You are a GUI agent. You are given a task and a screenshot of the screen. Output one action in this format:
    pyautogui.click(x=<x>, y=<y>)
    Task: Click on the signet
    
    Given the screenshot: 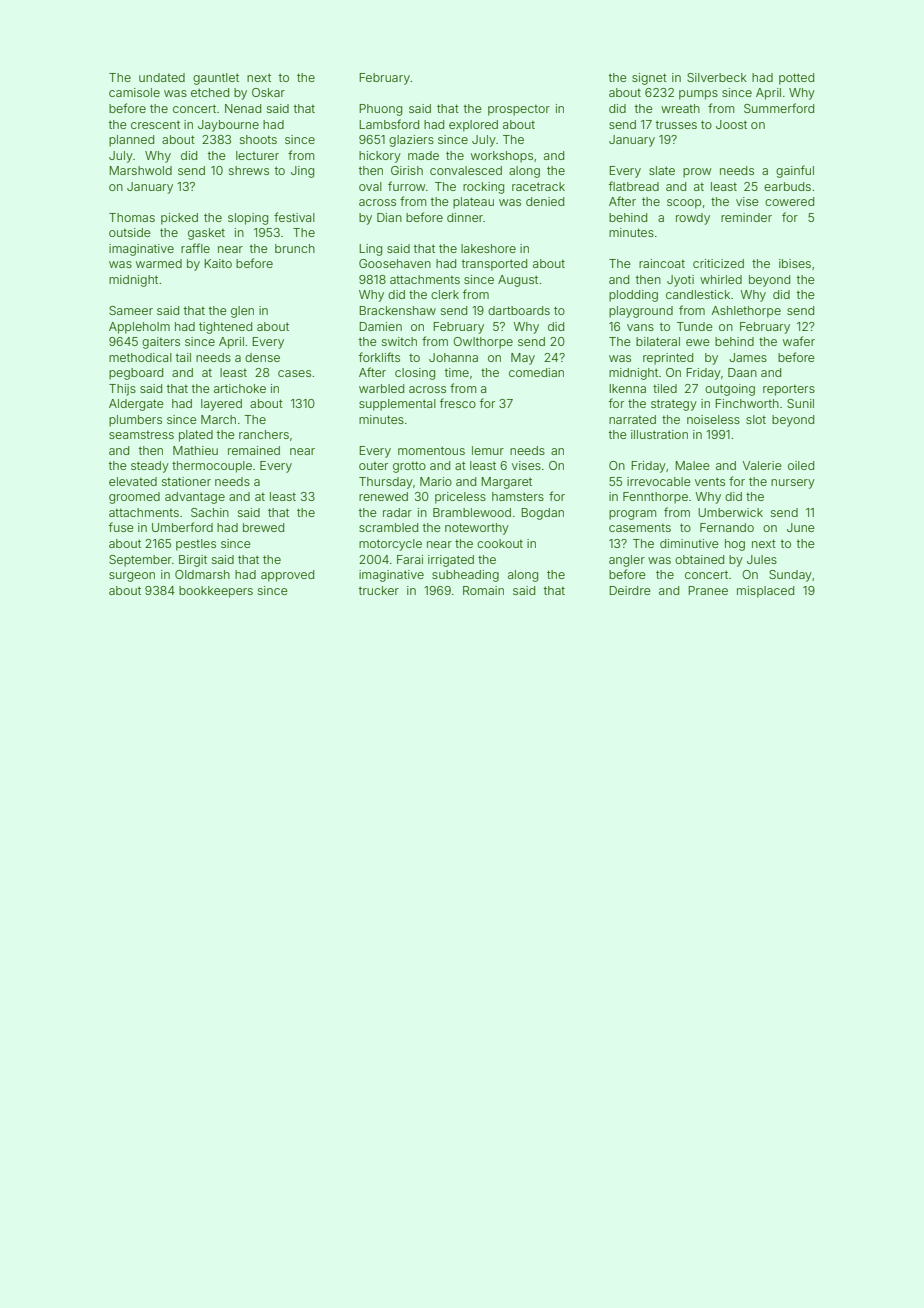 What is the action you would take?
    pyautogui.click(x=649, y=79)
